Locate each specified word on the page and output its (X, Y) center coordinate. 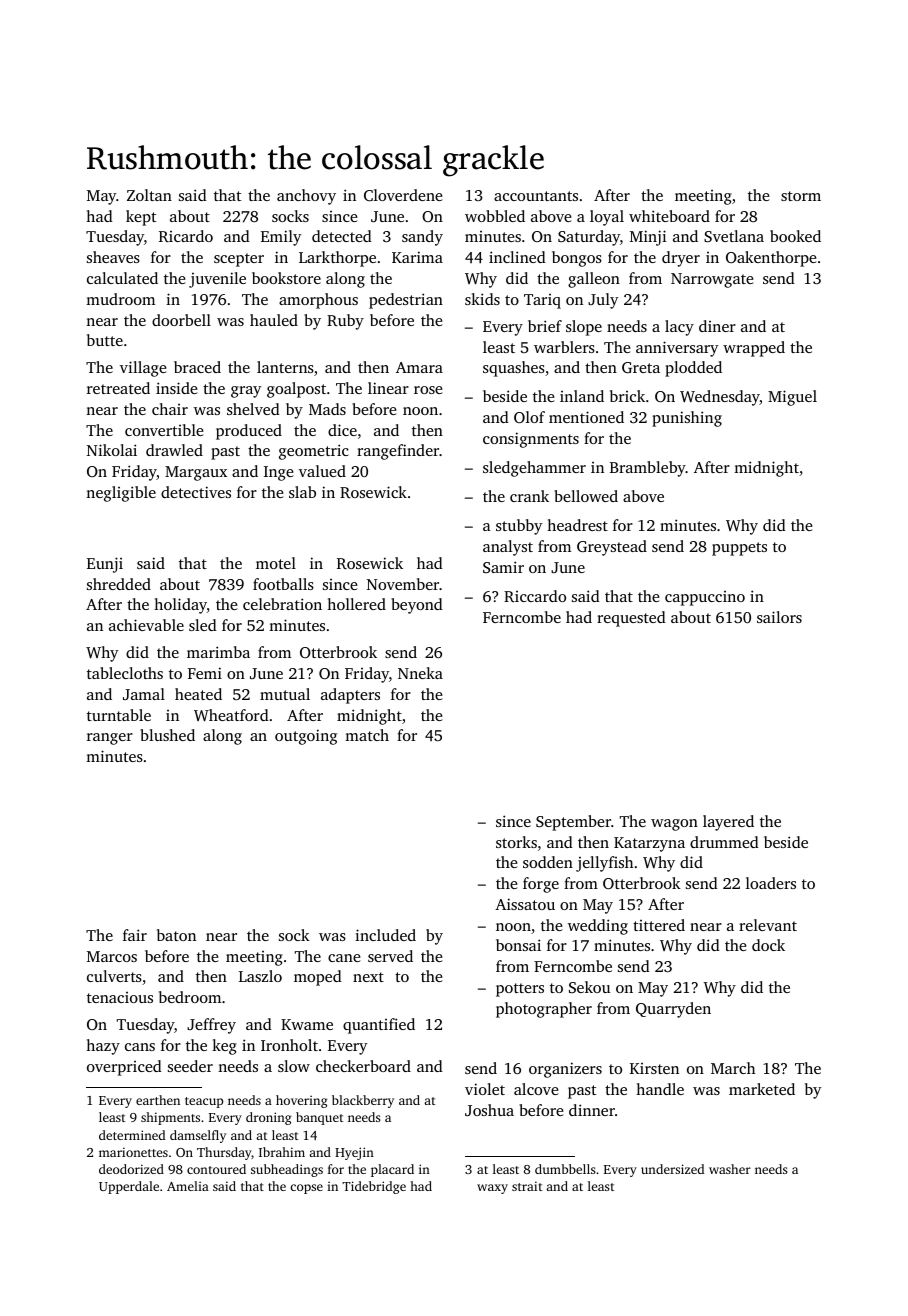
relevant (768, 925)
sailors (779, 617)
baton (176, 935)
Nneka (420, 673)
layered (728, 823)
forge (541, 885)
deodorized (131, 1169)
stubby (519, 527)
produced (249, 432)
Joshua (489, 1110)
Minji (648, 238)
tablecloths (125, 673)
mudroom (120, 299)
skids (482, 299)
